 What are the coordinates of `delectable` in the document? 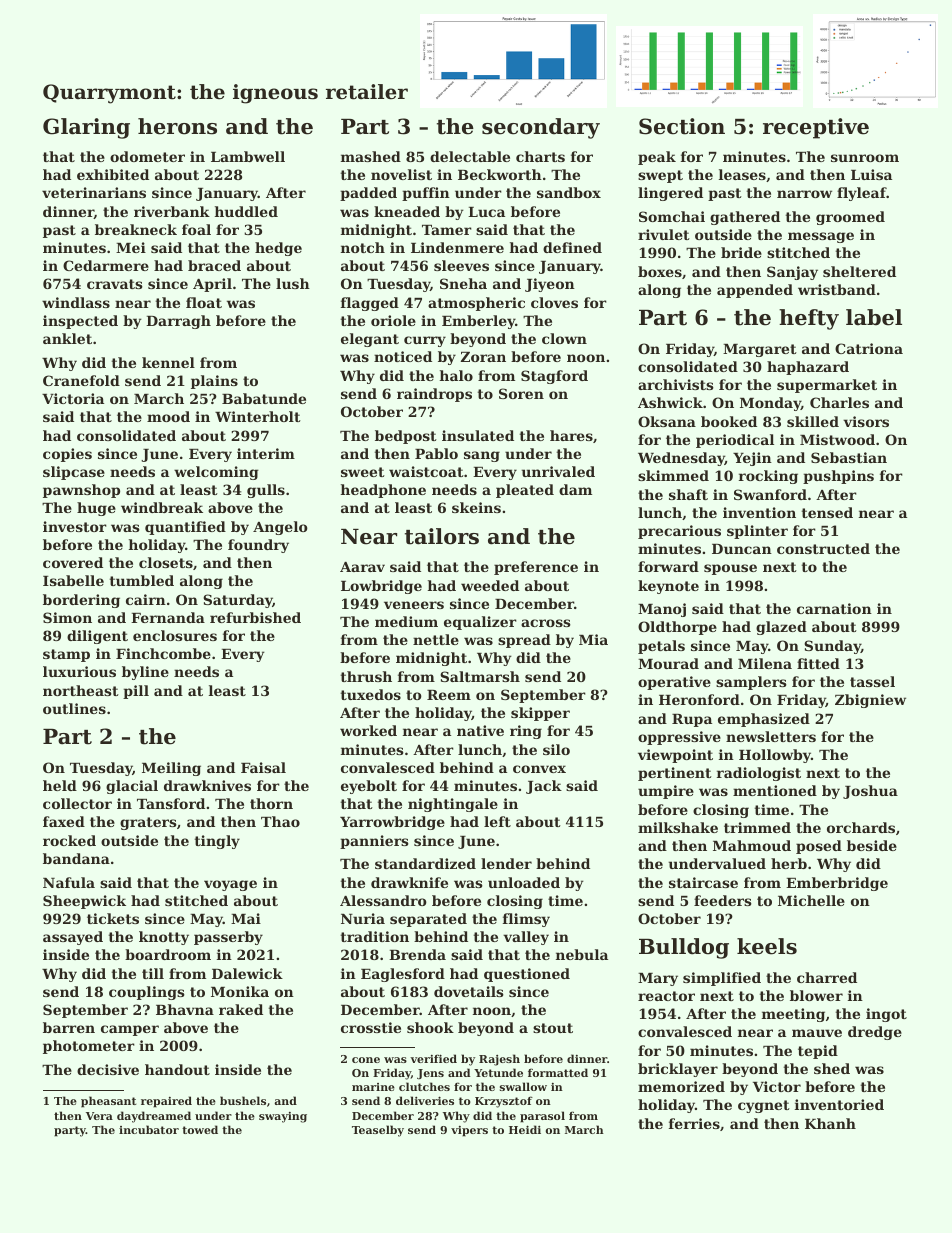 It's located at (470, 156).
